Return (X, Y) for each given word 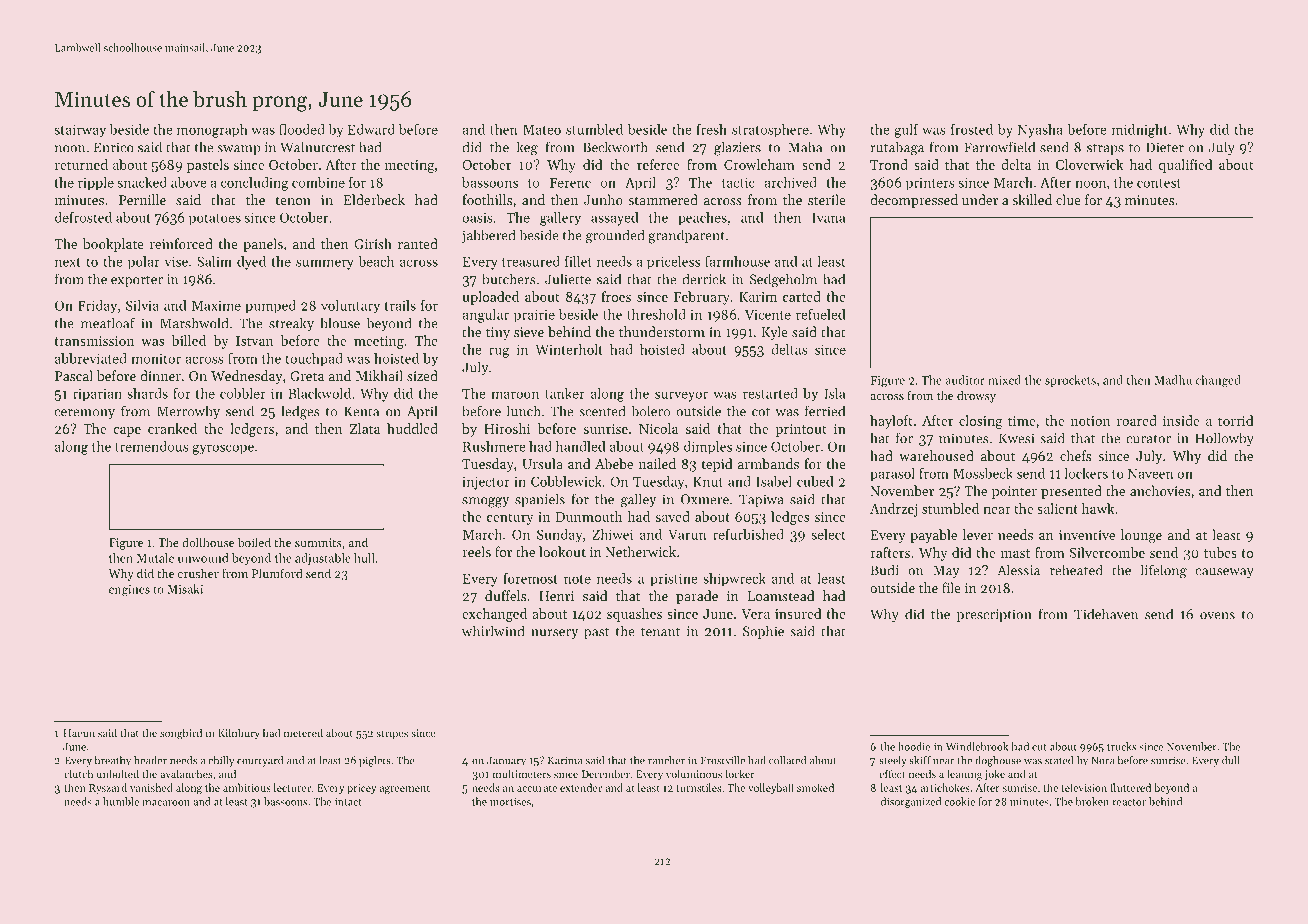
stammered (663, 199)
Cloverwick (1089, 164)
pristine (674, 579)
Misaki (185, 589)
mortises (510, 802)
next (68, 262)
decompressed (914, 201)
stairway (80, 131)
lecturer (292, 787)
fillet (578, 261)
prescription (994, 615)
